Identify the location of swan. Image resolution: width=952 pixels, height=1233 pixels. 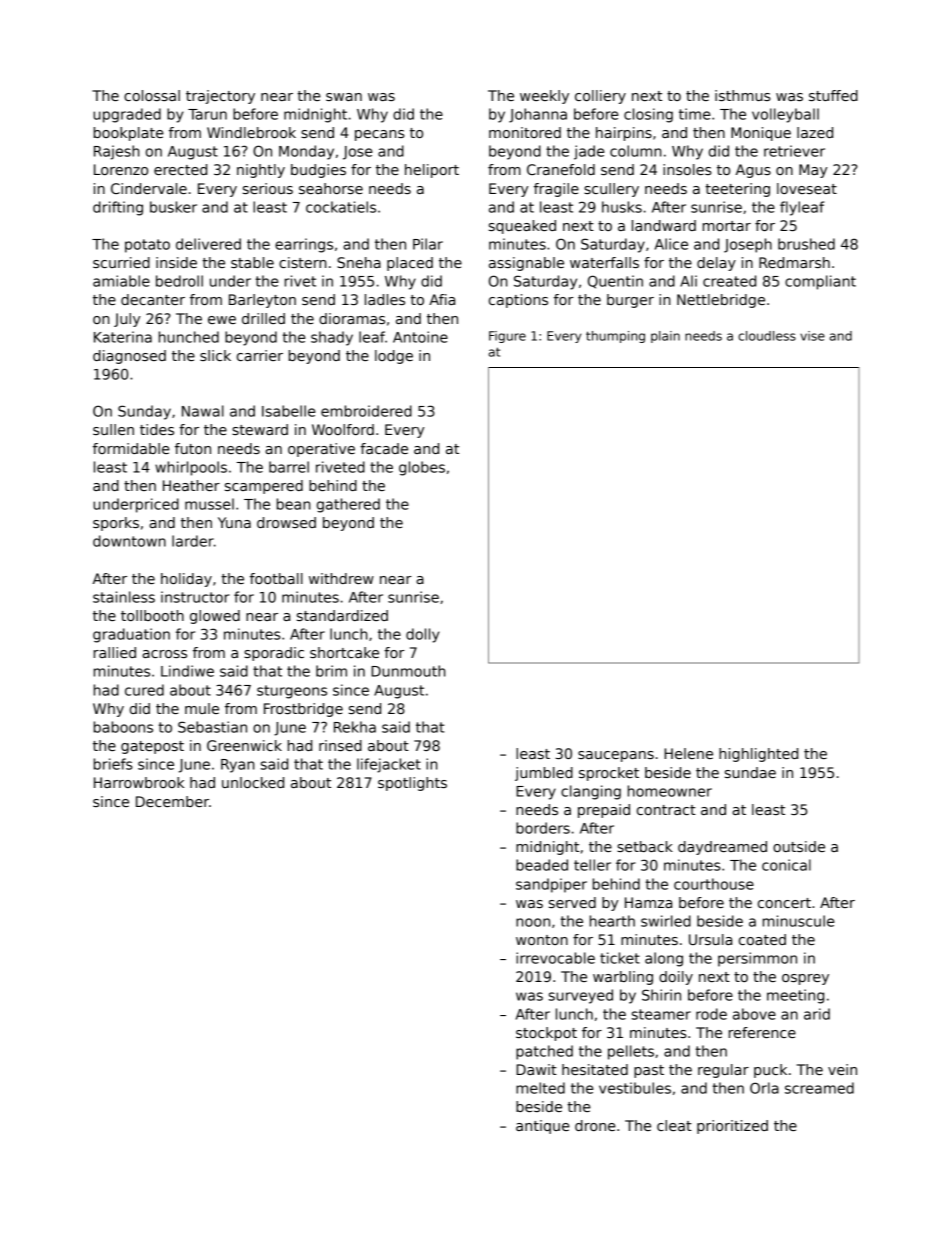
(344, 97).
